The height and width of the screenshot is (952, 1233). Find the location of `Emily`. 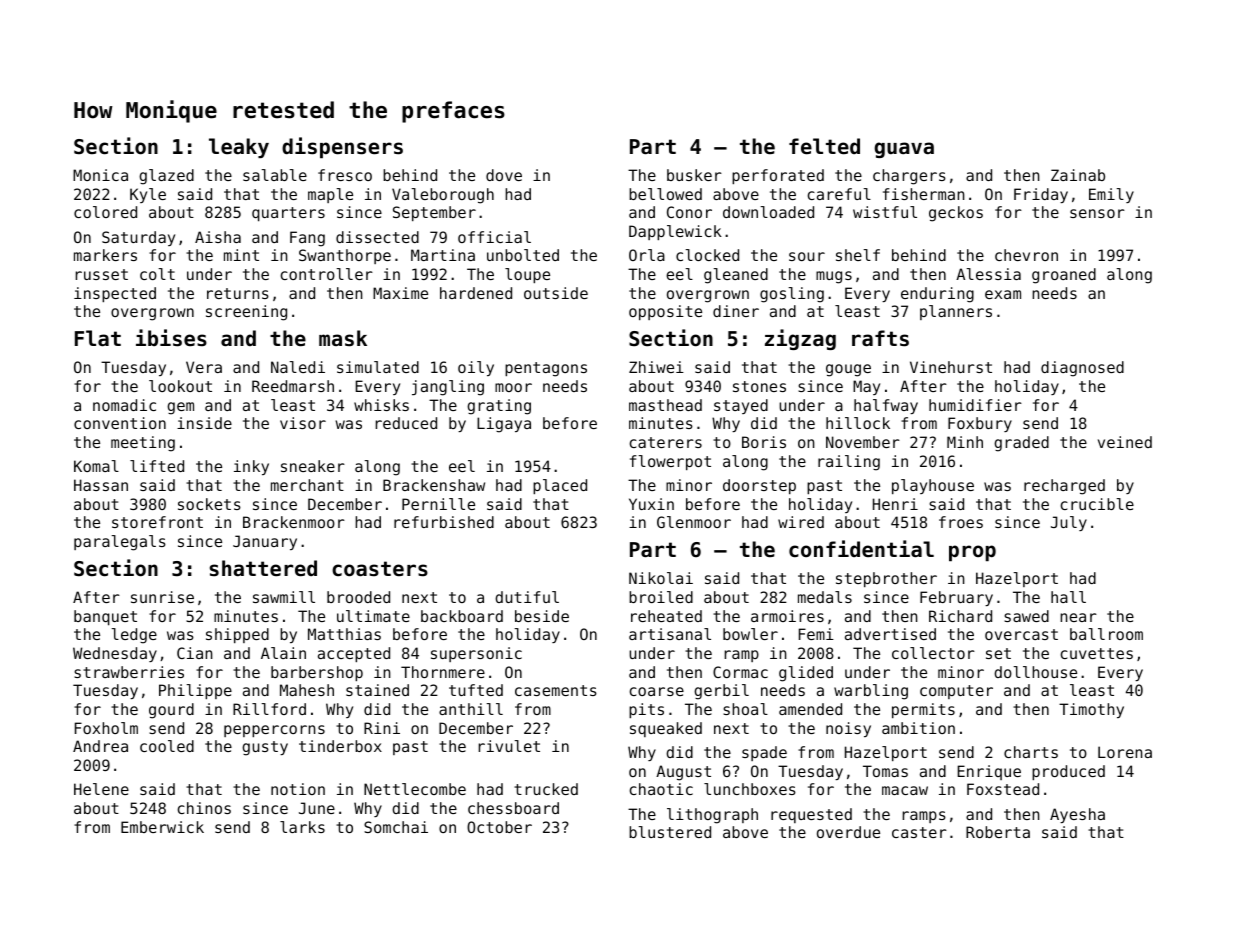

Emily is located at coordinates (1111, 195).
